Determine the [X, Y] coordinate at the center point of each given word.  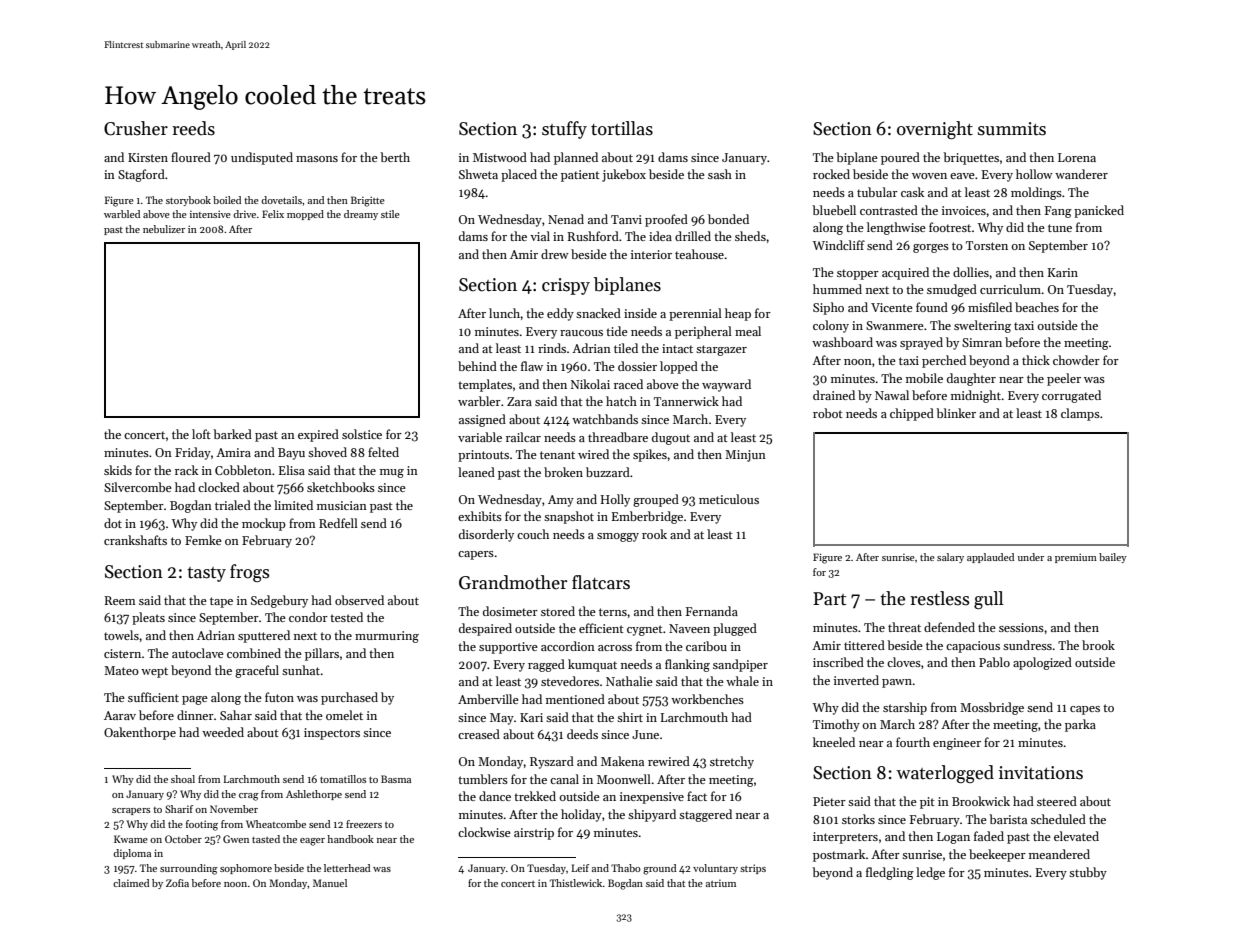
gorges [931, 248]
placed [519, 175]
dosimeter [510, 611]
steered [1057, 801]
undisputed [262, 158]
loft [201, 434]
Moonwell [624, 779]
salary [950, 558]
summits [1012, 129]
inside [640, 313]
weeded [223, 732]
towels [121, 635]
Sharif [179, 809]
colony [831, 326]
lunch [505, 313]
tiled [626, 348]
